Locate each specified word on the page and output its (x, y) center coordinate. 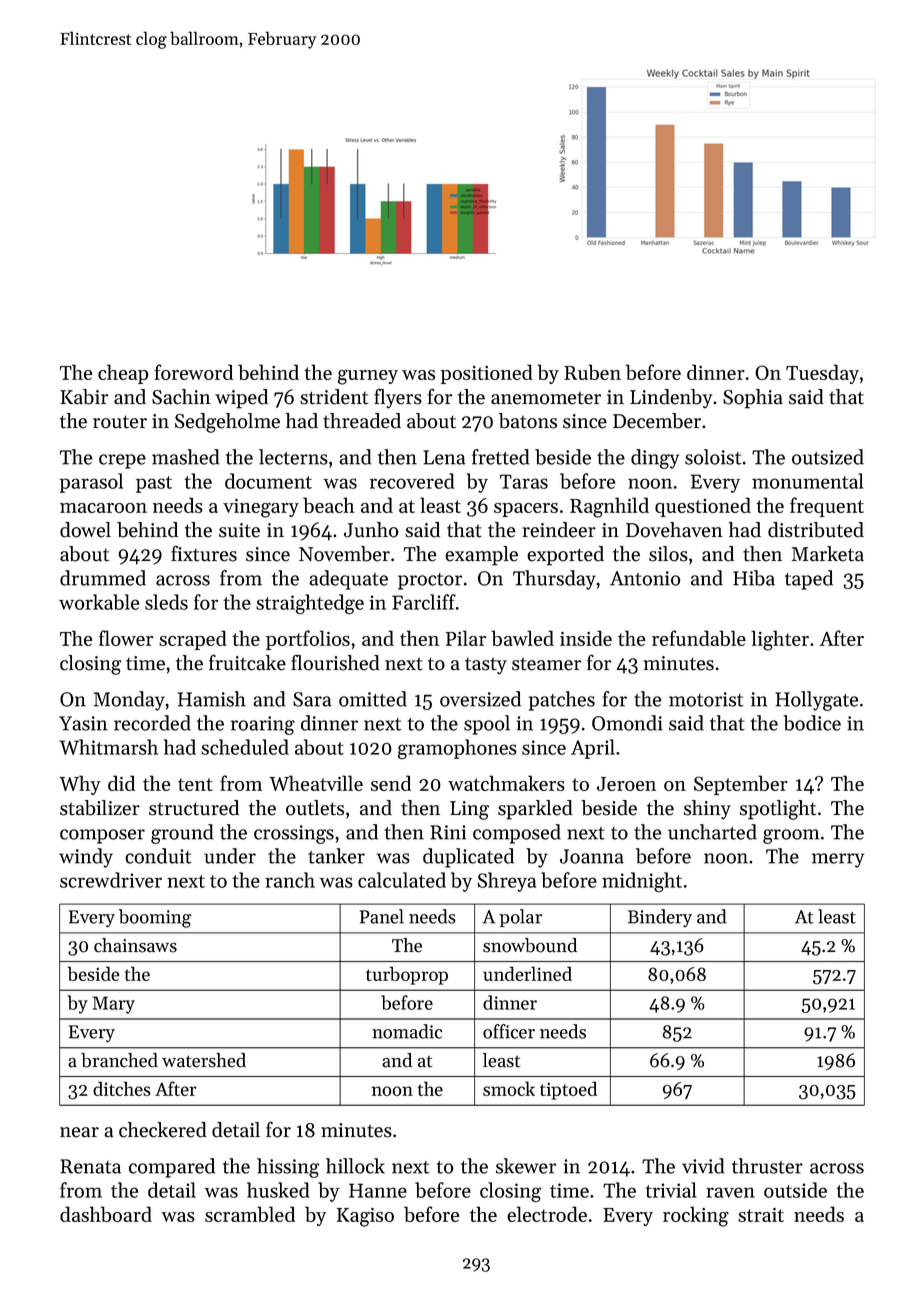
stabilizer (100, 808)
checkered (163, 1130)
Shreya (506, 882)
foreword (193, 372)
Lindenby (671, 398)
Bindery (660, 918)
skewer (526, 1166)
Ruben (592, 372)
